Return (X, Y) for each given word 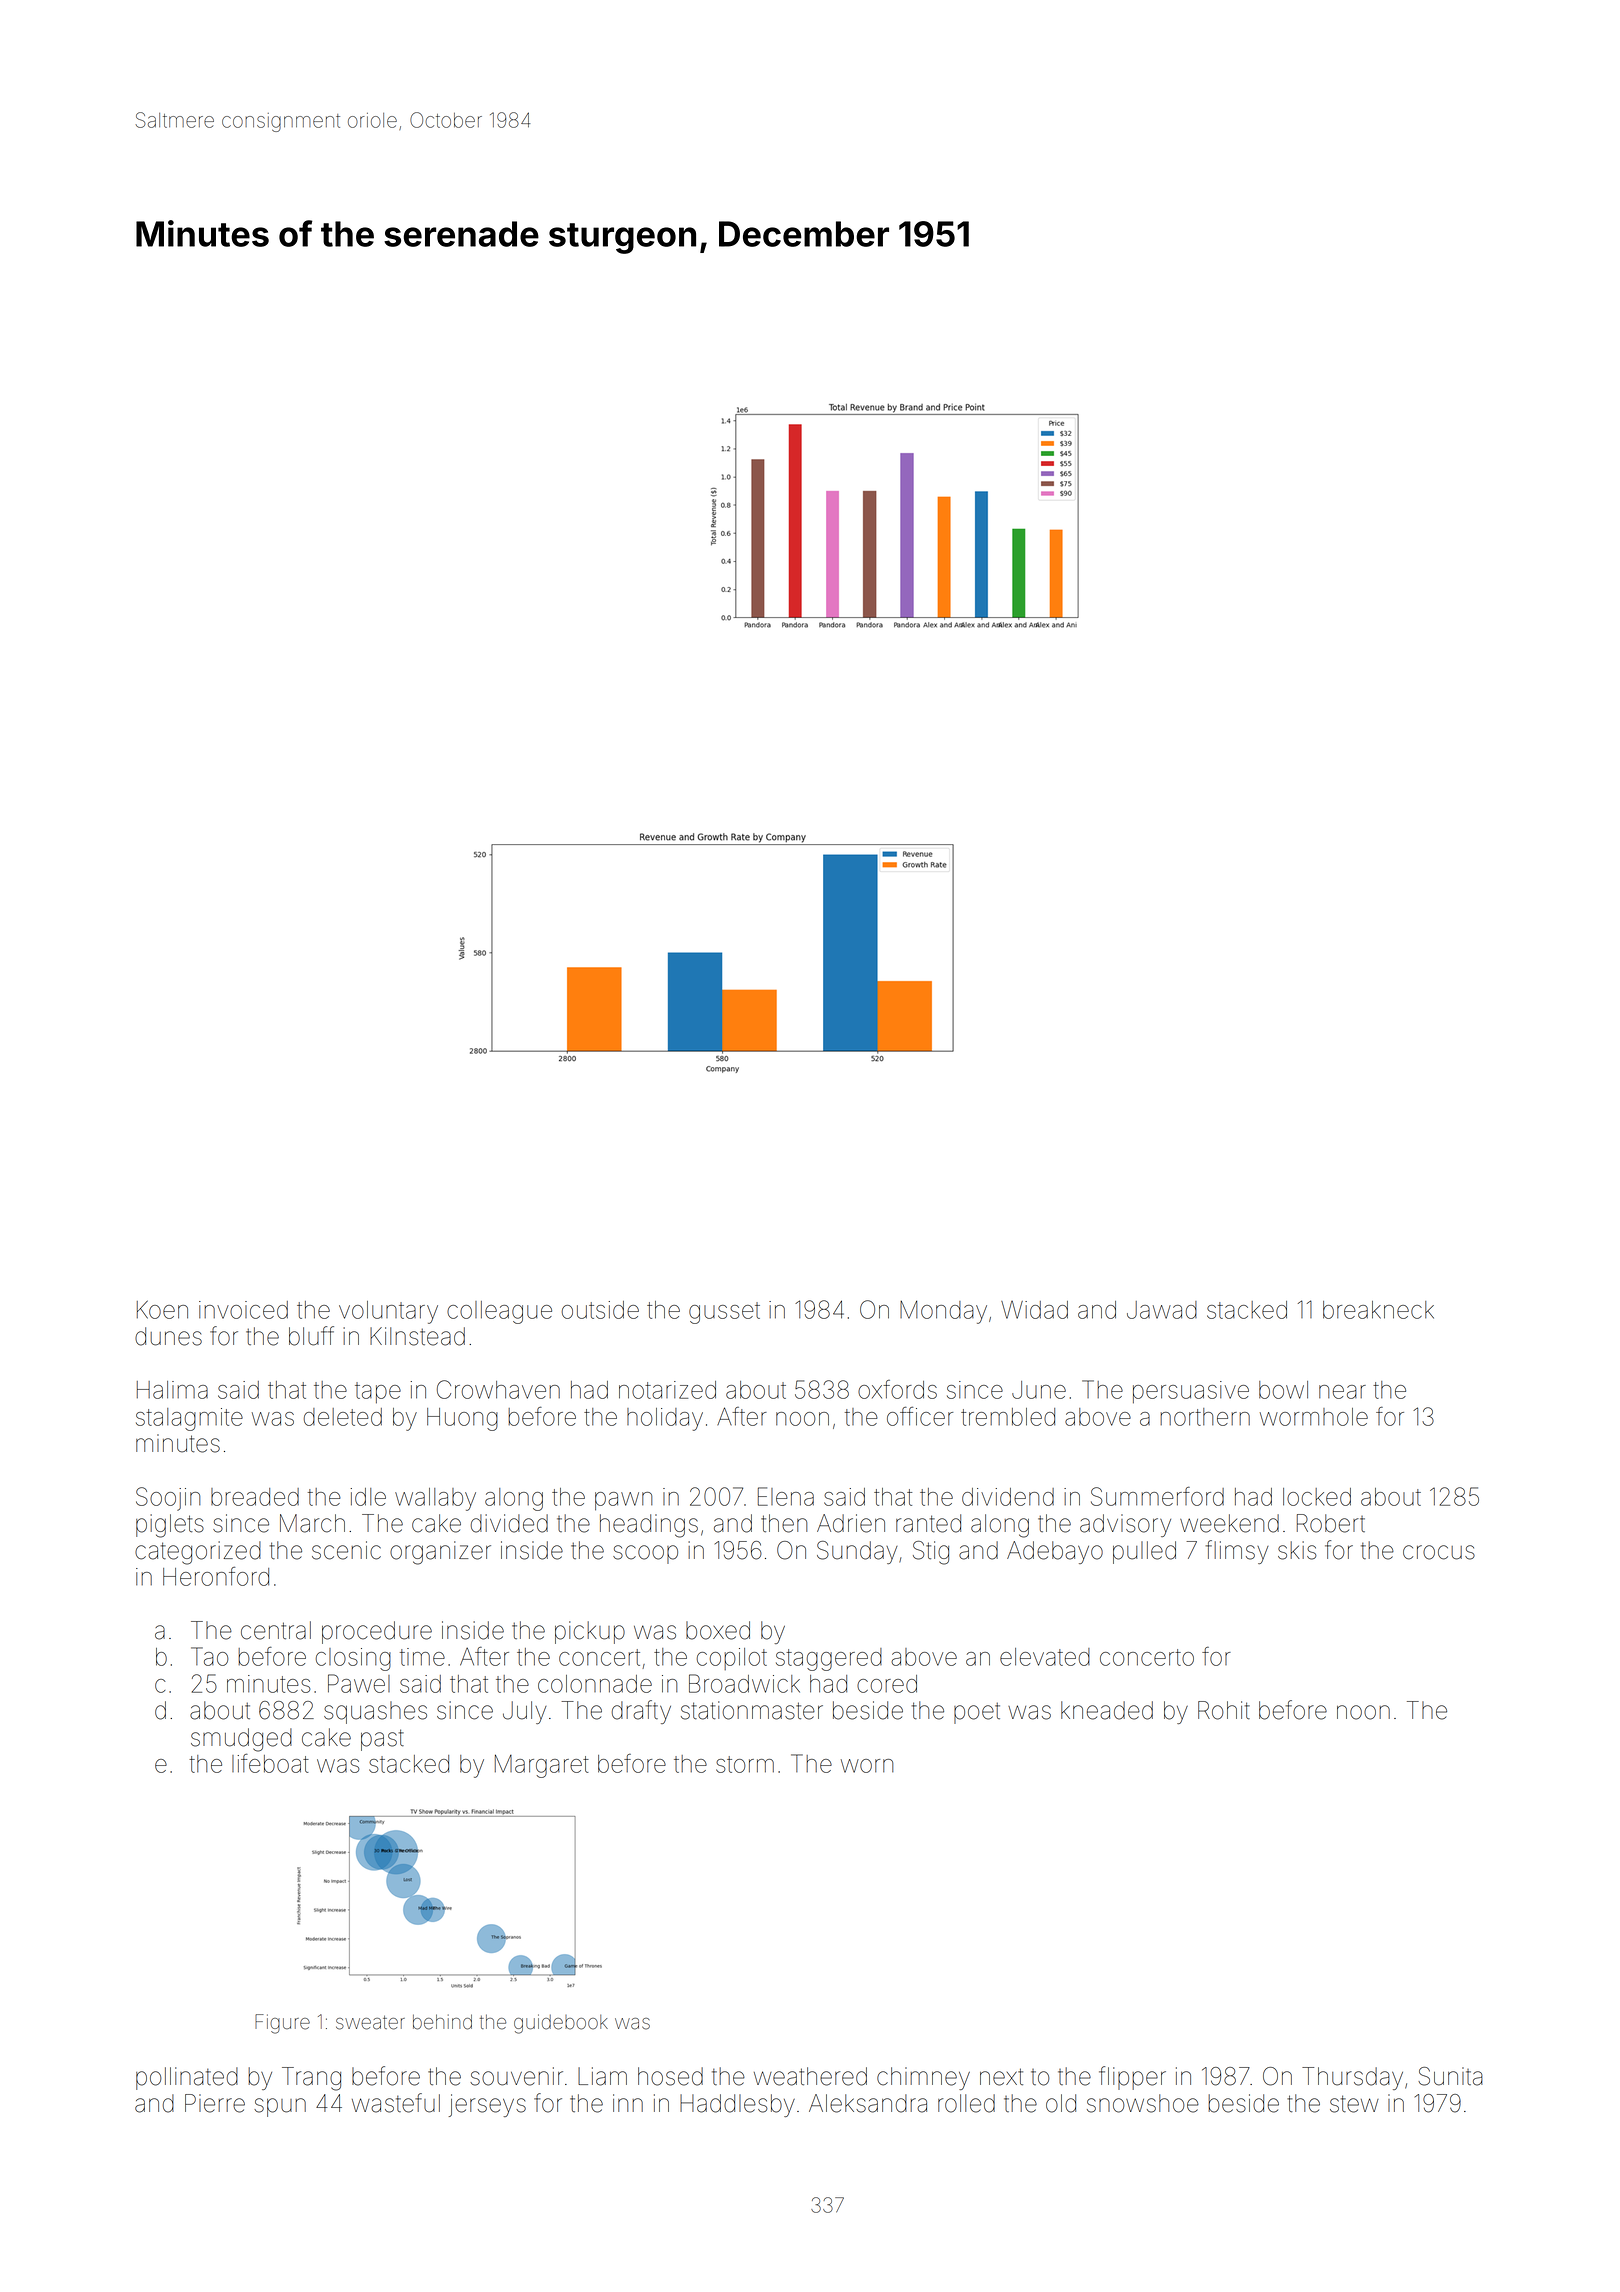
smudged (241, 1740)
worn (867, 1766)
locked (1317, 1497)
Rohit (1224, 1710)
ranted (928, 1523)
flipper (1132, 2078)
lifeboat (270, 1763)
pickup (590, 1632)
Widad (1034, 1310)
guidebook (561, 2024)
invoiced (243, 1310)
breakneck (1378, 1310)
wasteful (396, 2103)
